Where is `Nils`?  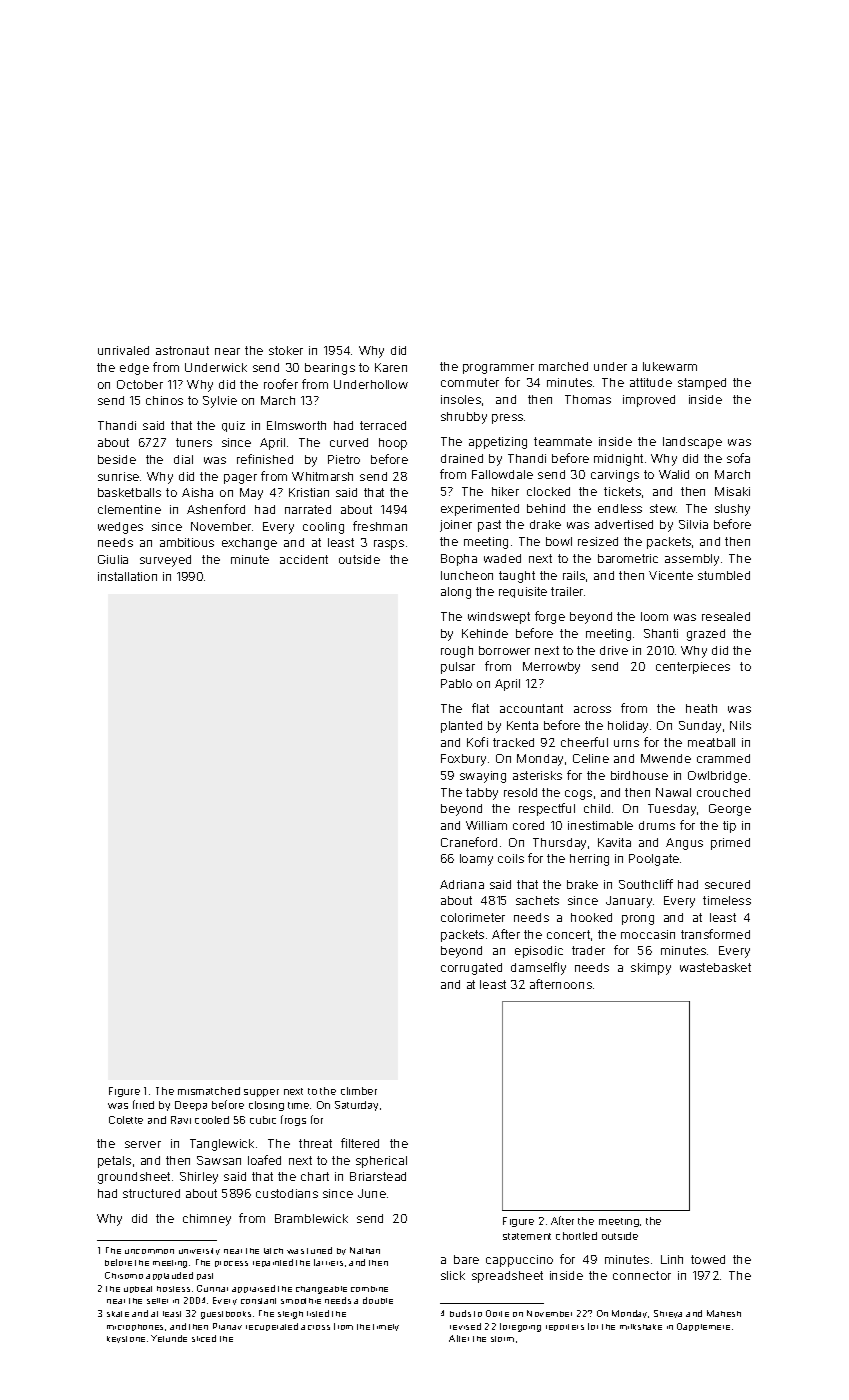 Nils is located at coordinates (740, 725).
